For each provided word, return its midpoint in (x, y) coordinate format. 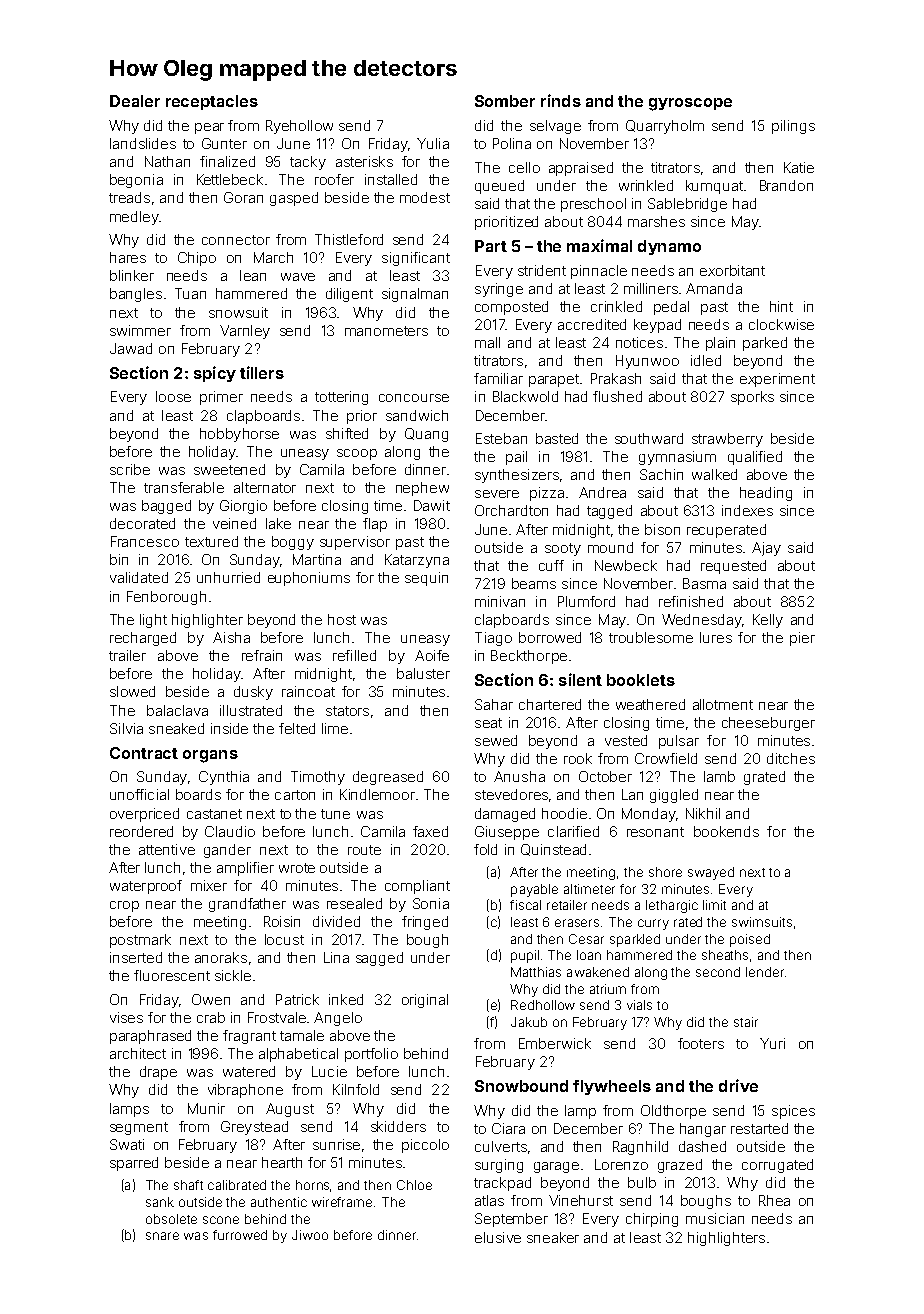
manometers (386, 331)
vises (126, 1017)
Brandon (786, 185)
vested (626, 740)
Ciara (508, 1128)
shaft (188, 1185)
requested (733, 567)
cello (524, 167)
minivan (500, 601)
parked (765, 344)
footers (701, 1043)
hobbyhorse (239, 435)
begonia (136, 181)
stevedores (511, 794)
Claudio (230, 831)
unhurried (228, 577)
